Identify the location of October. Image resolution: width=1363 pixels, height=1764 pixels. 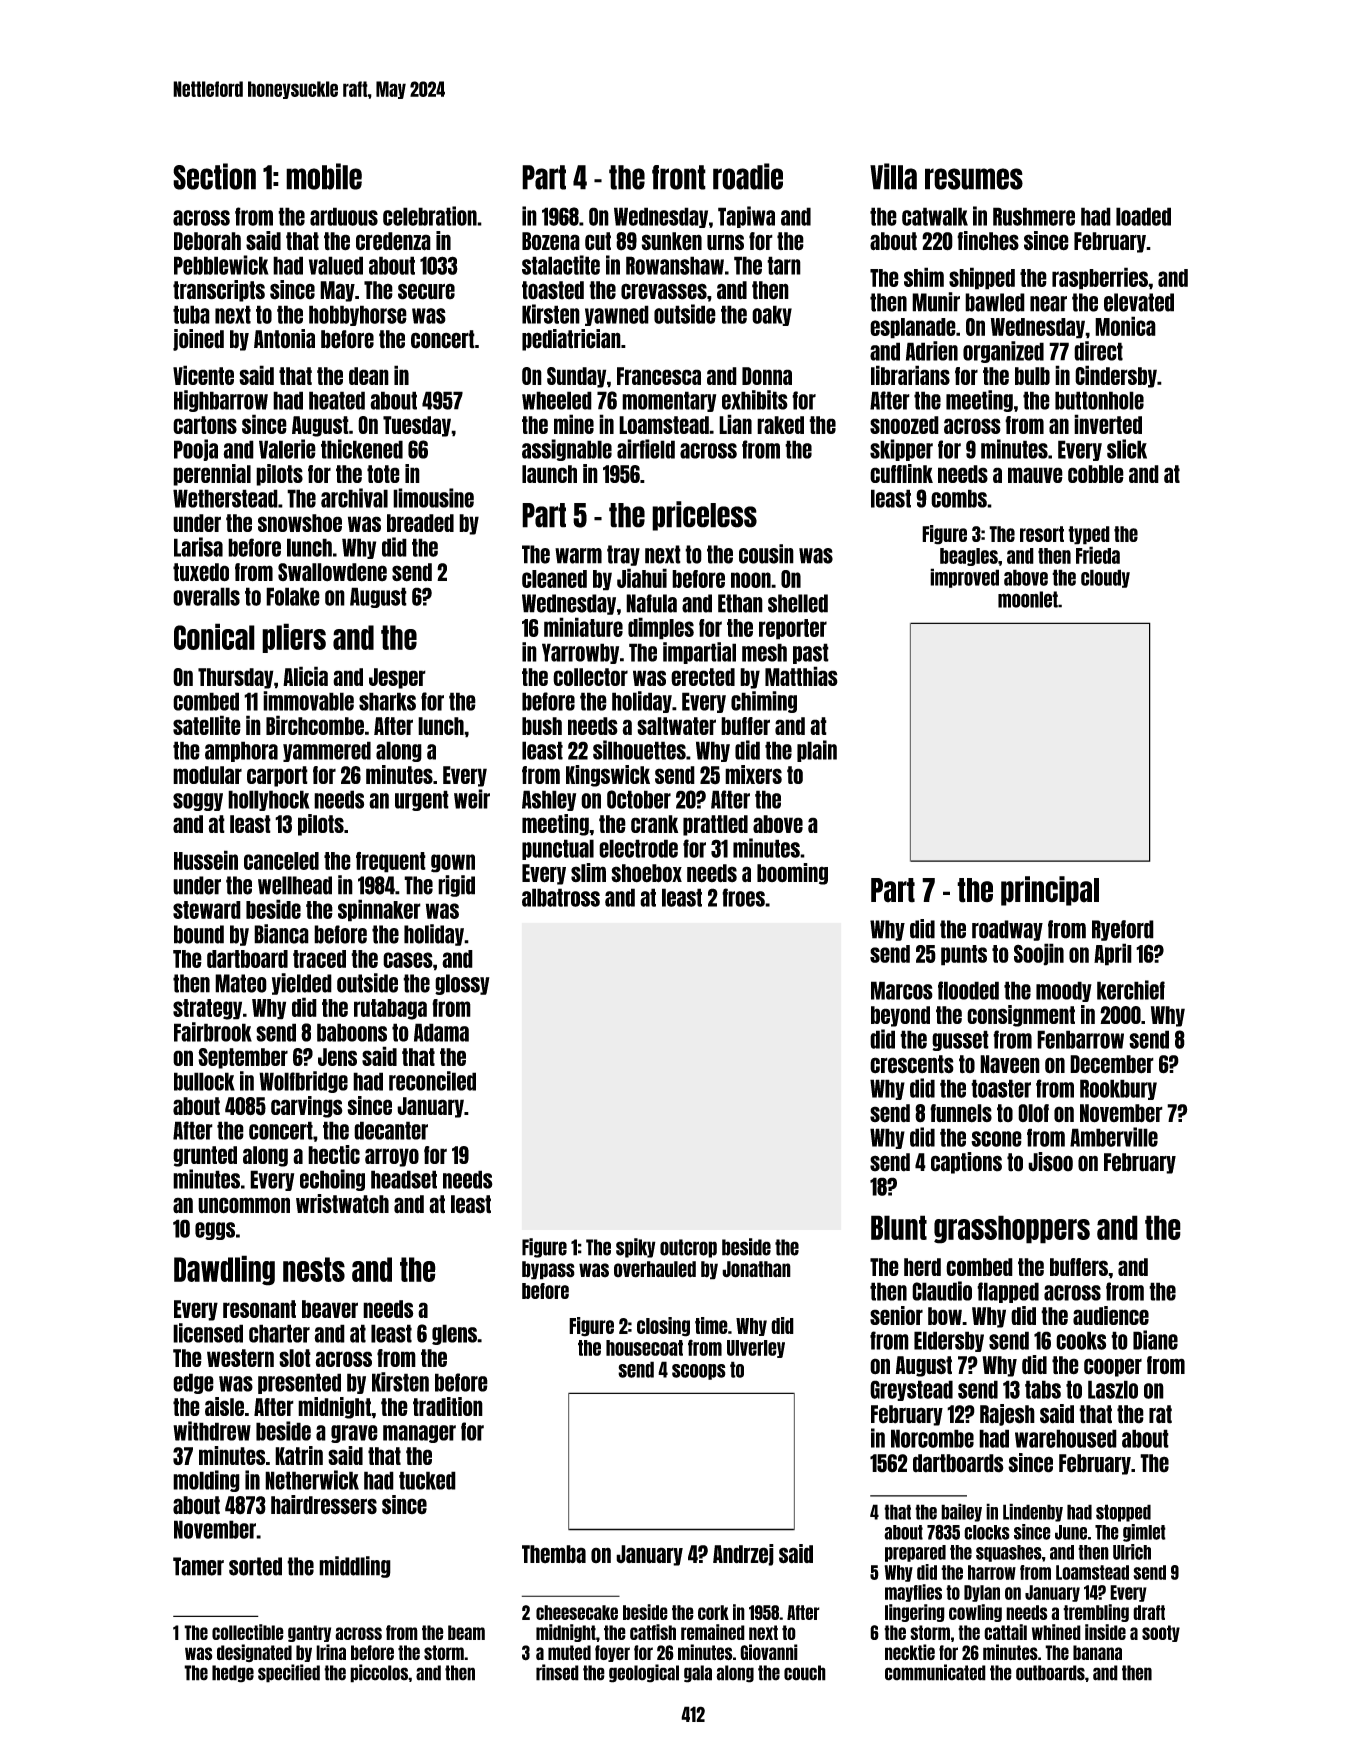
(639, 799).
